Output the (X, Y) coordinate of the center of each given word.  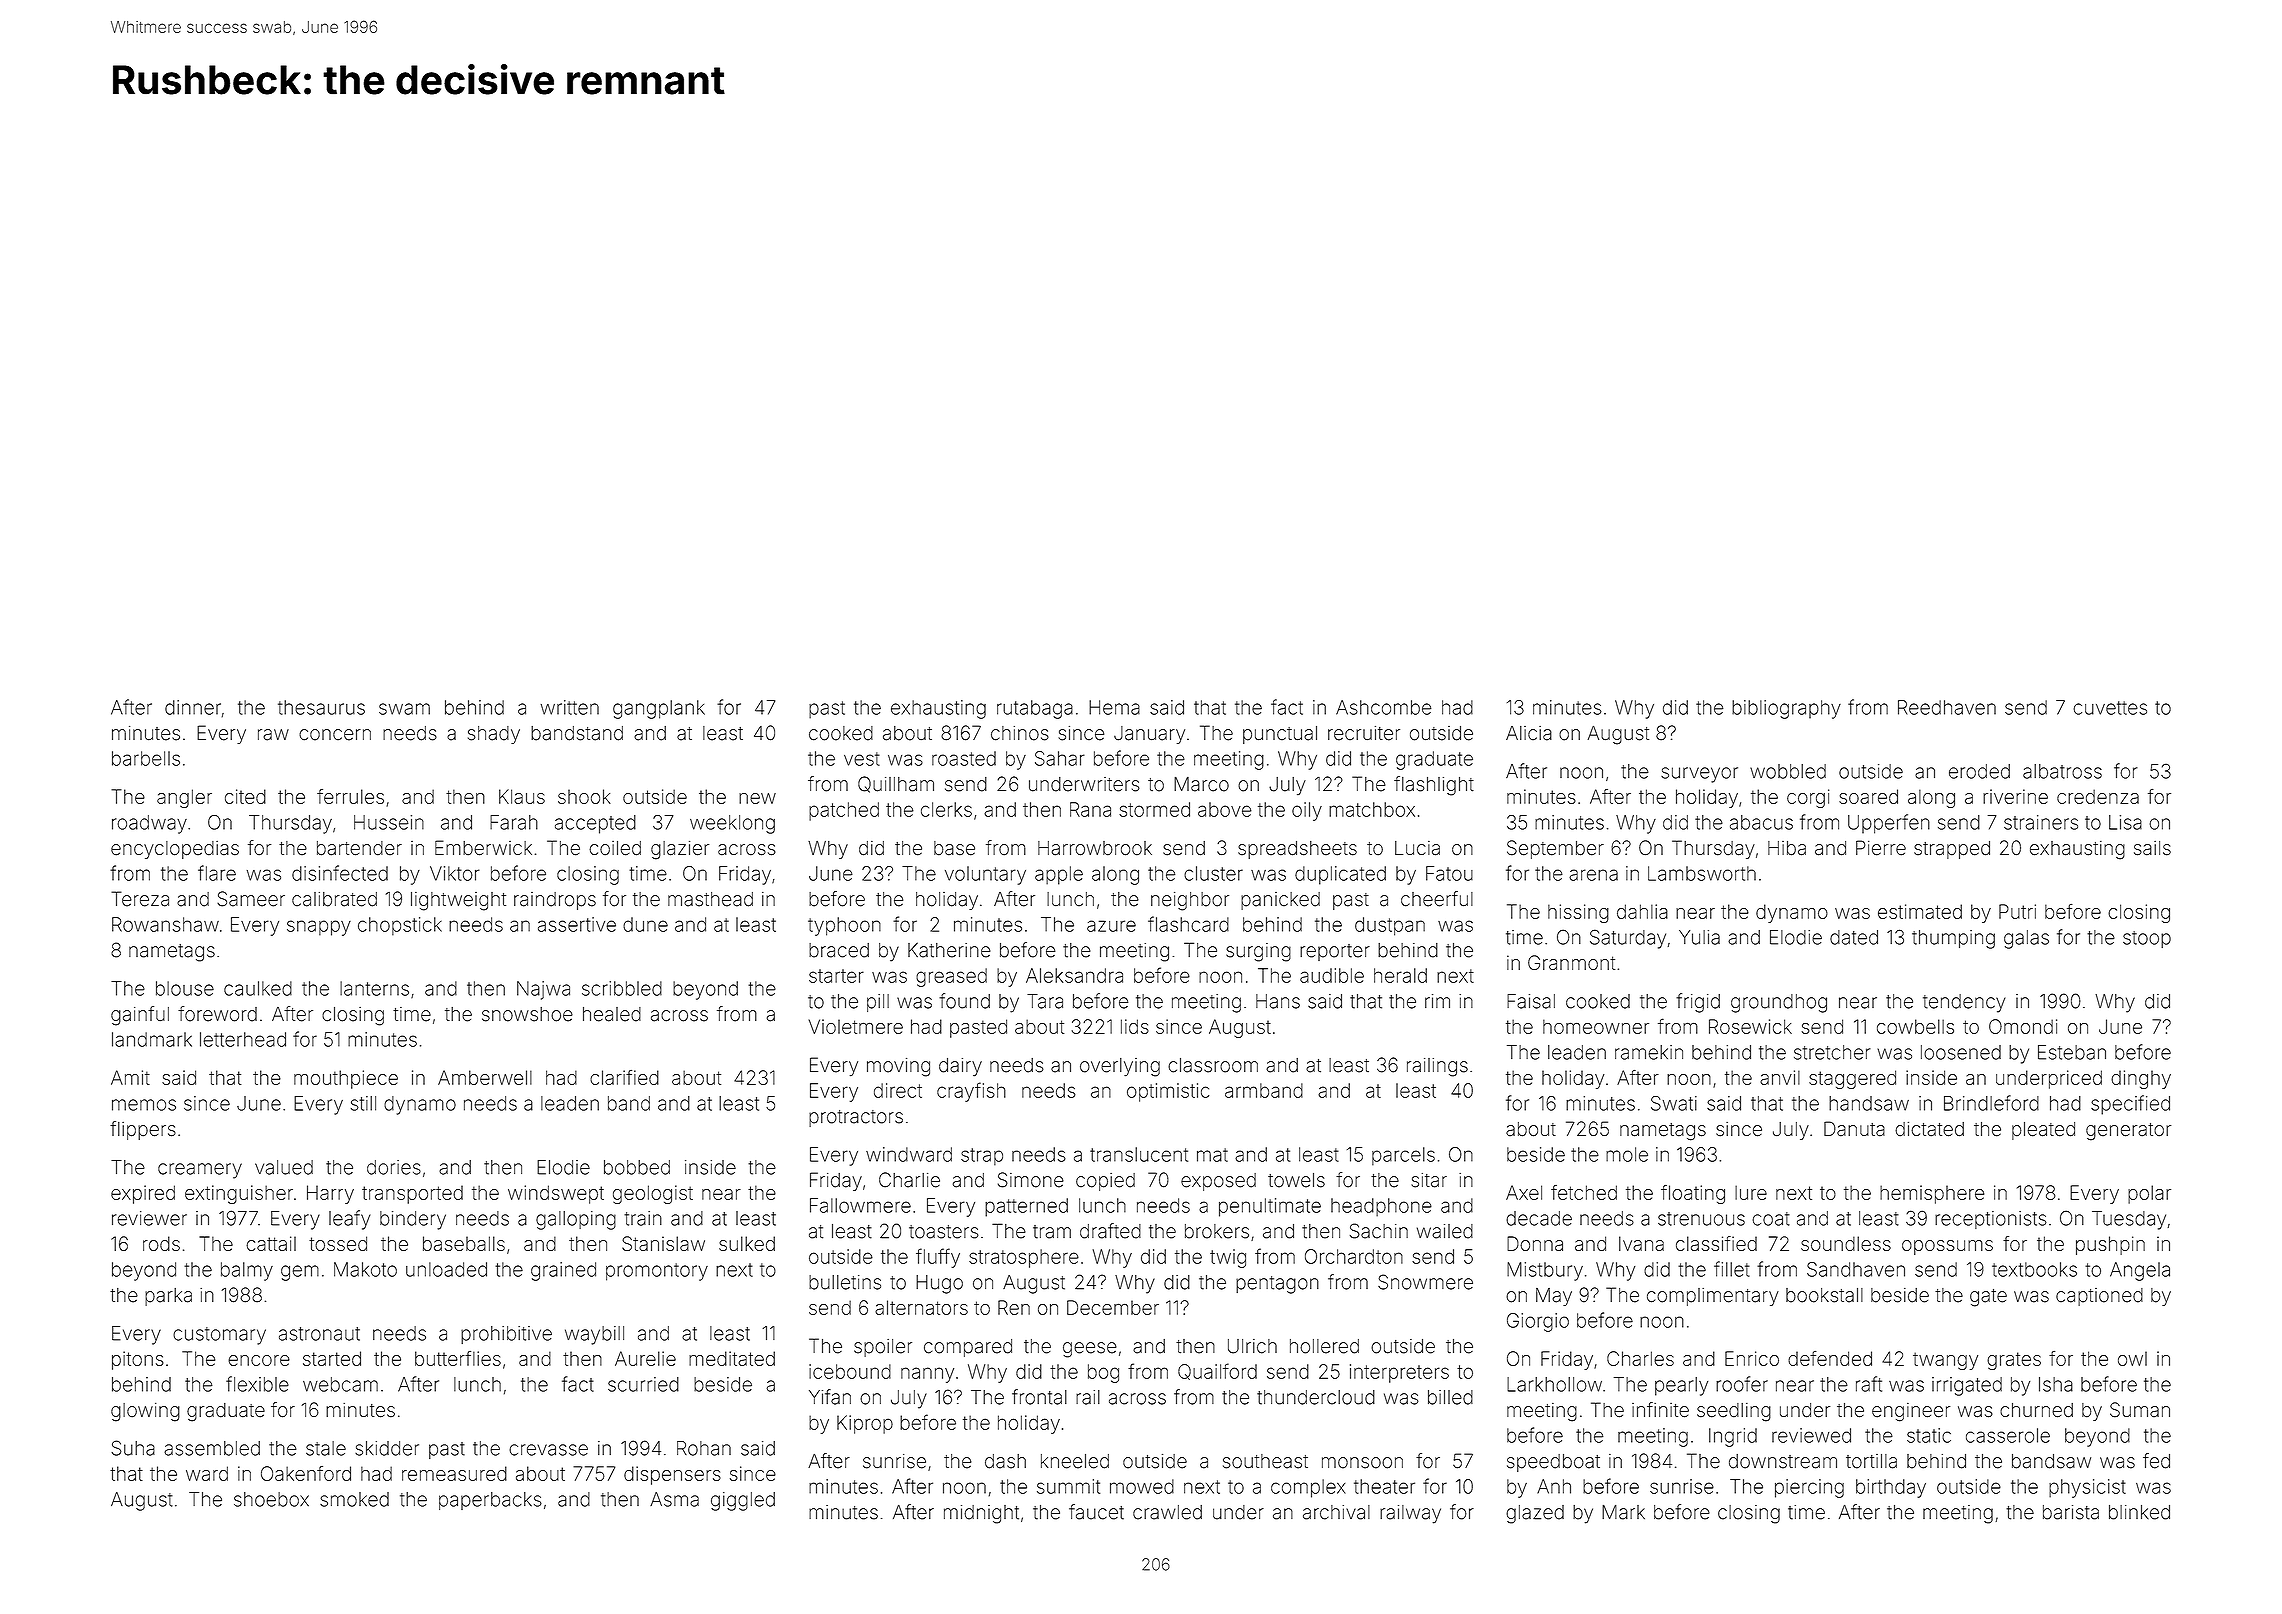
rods (161, 1243)
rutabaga (1035, 709)
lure (1751, 1192)
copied (1105, 1182)
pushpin (2110, 1245)
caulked (258, 988)
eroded (1979, 771)
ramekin (1649, 1052)
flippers (143, 1130)
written (570, 707)
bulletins (845, 1282)
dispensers (672, 1475)
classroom (1213, 1065)
